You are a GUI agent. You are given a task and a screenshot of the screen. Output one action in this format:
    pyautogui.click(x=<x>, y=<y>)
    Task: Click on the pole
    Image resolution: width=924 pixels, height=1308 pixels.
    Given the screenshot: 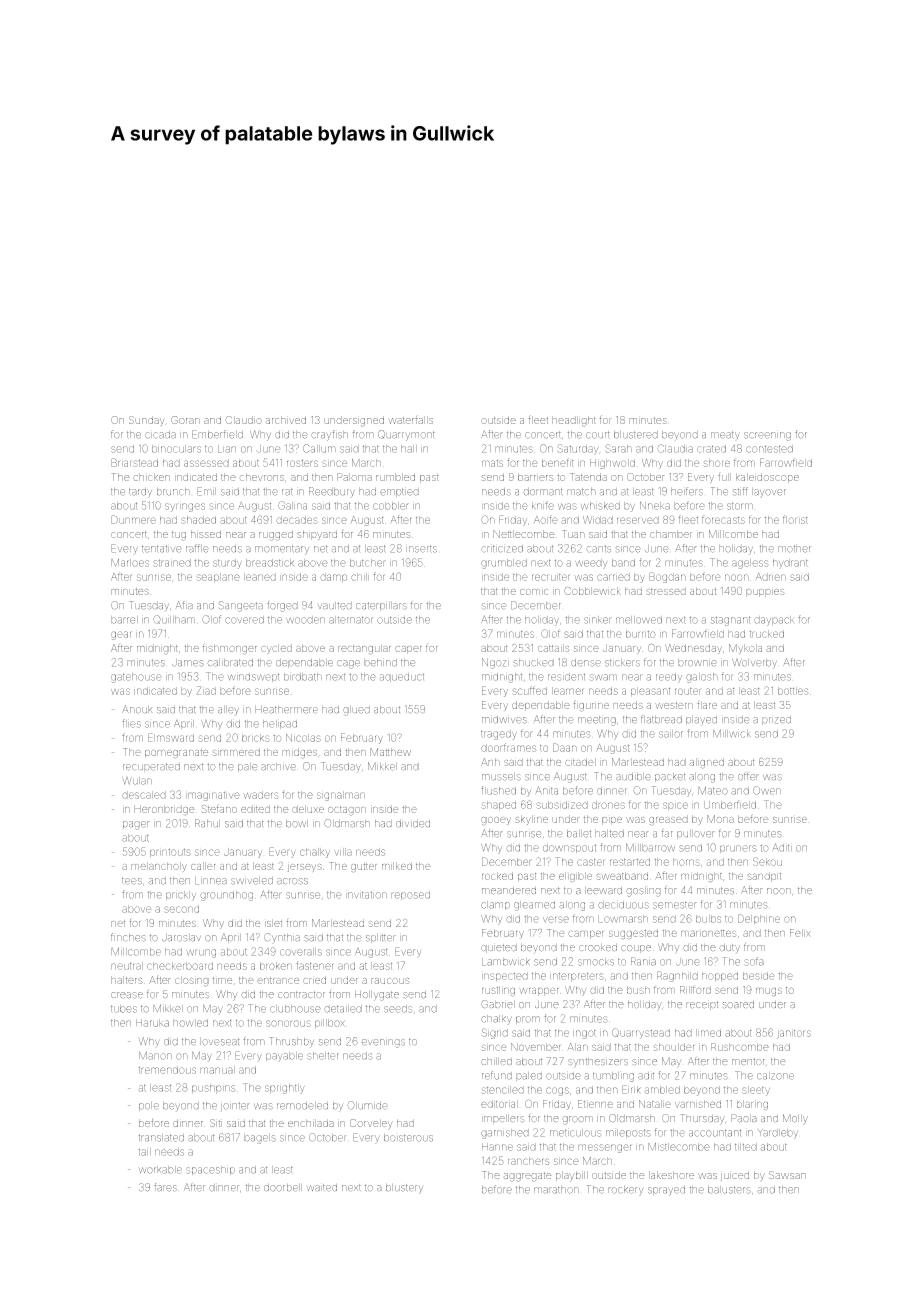 What is the action you would take?
    pyautogui.click(x=149, y=1106)
